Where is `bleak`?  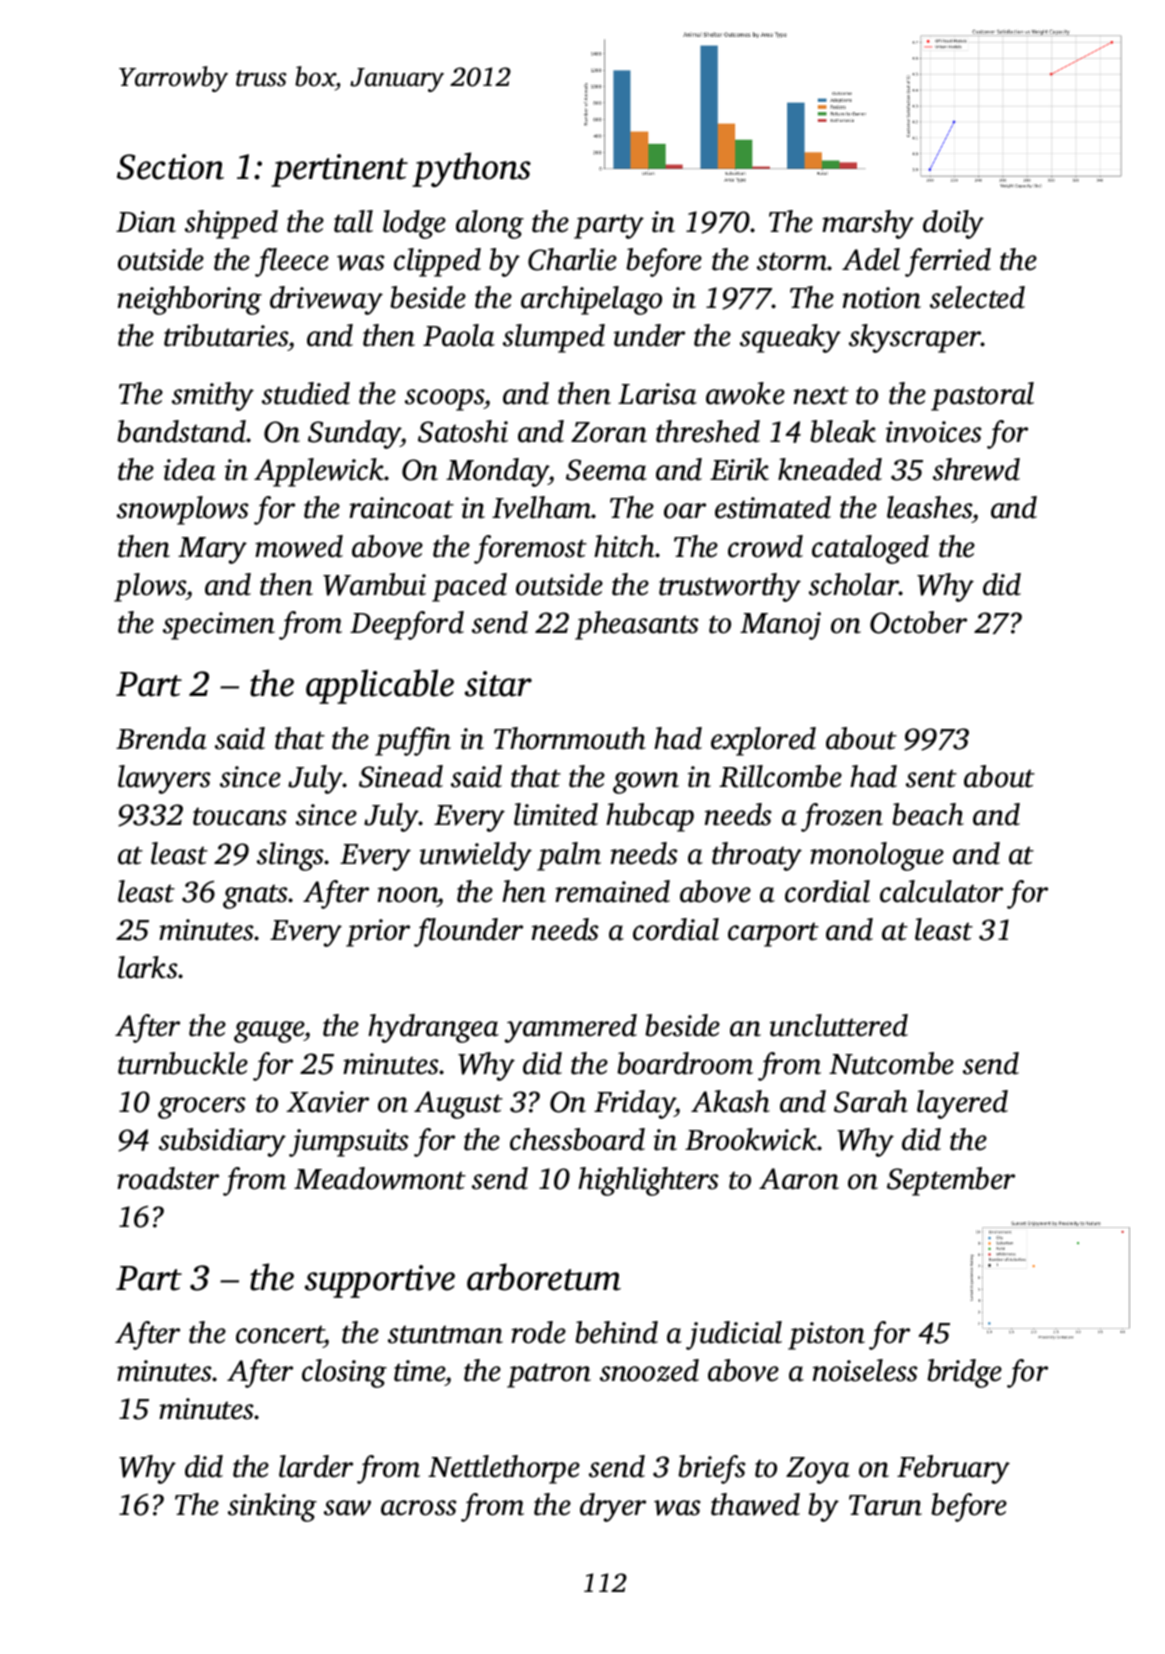
bleak is located at coordinates (843, 431).
